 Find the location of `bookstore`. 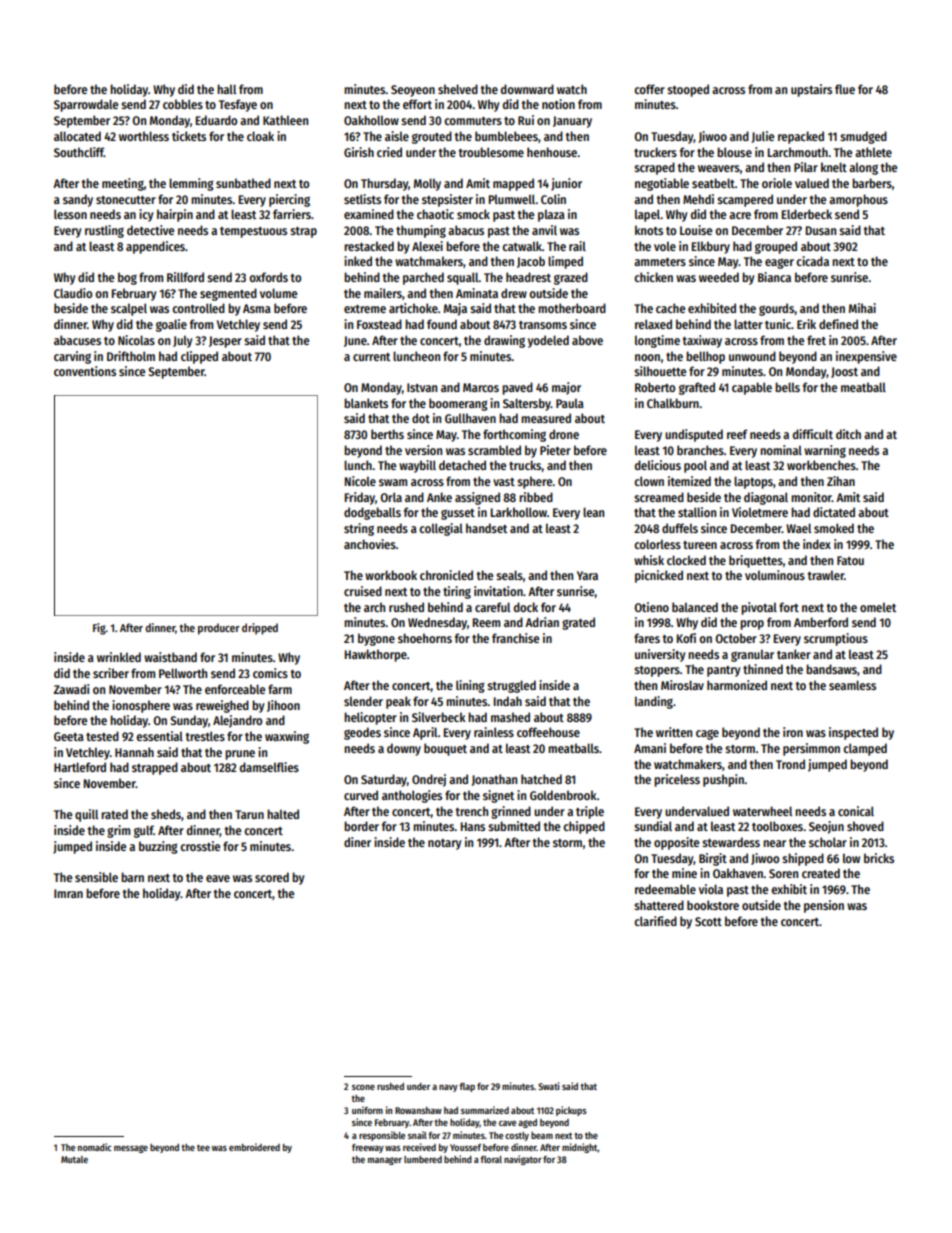

bookstore is located at coordinates (713, 905).
